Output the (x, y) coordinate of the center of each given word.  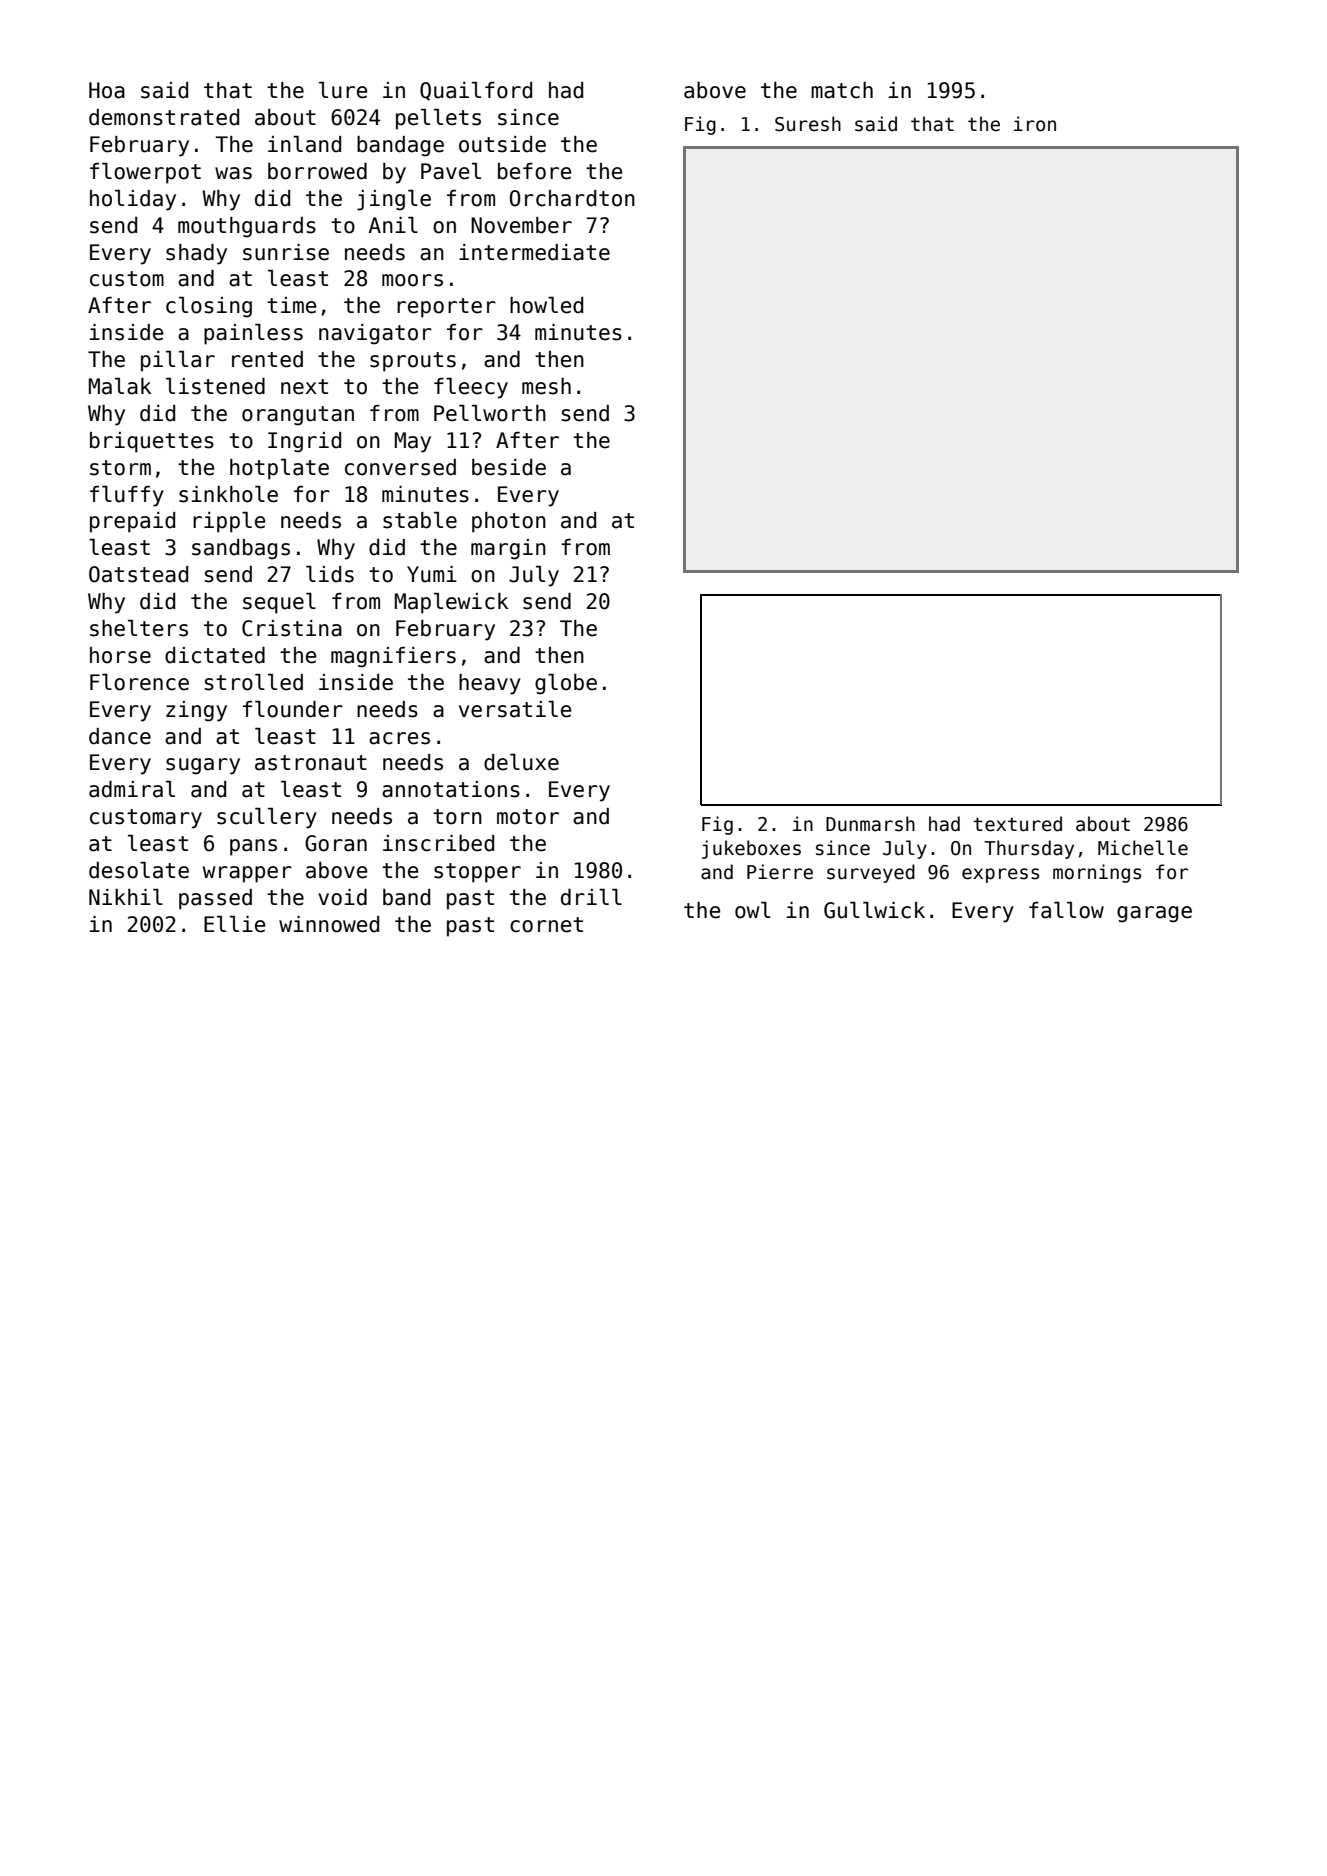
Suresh (808, 124)
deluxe (521, 762)
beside (509, 467)
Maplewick (451, 603)
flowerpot (145, 173)
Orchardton (572, 198)
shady (196, 254)
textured (1018, 824)
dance (120, 736)
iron (1035, 124)
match (842, 90)
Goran (336, 843)
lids (330, 574)
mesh (546, 386)
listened (215, 386)
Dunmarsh (870, 824)
